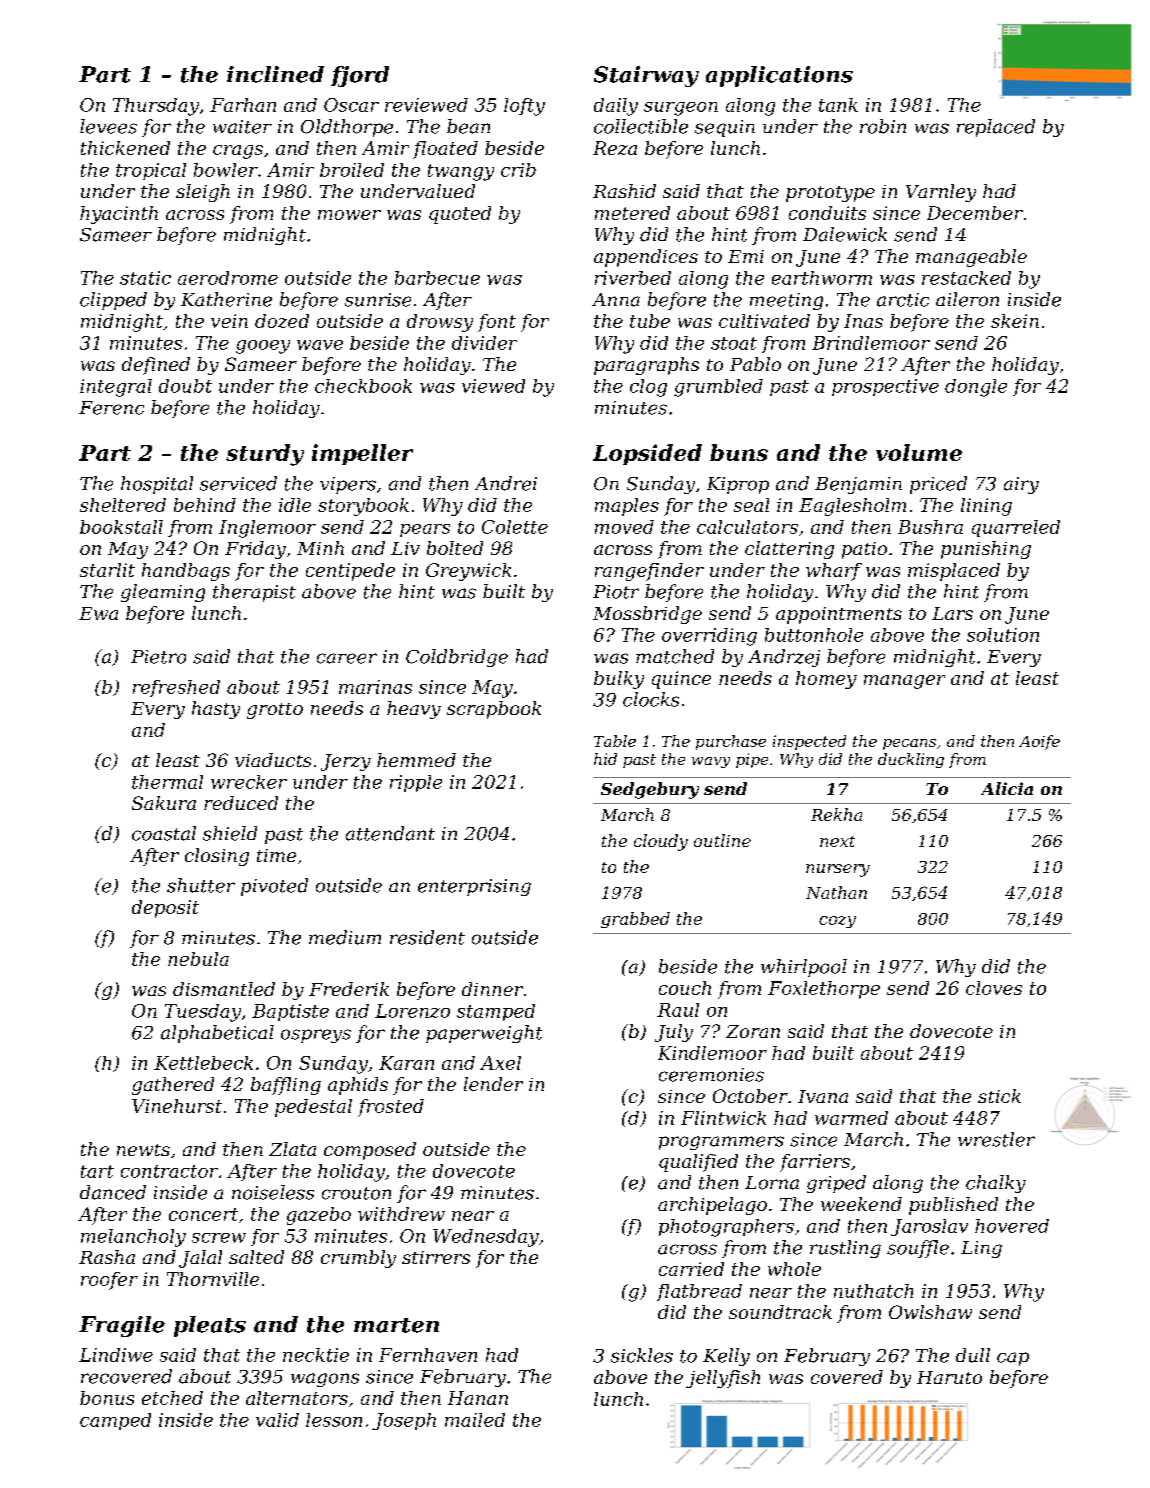  Describe the element at coordinates (216, 710) in the screenshot. I see `hasty` at that location.
